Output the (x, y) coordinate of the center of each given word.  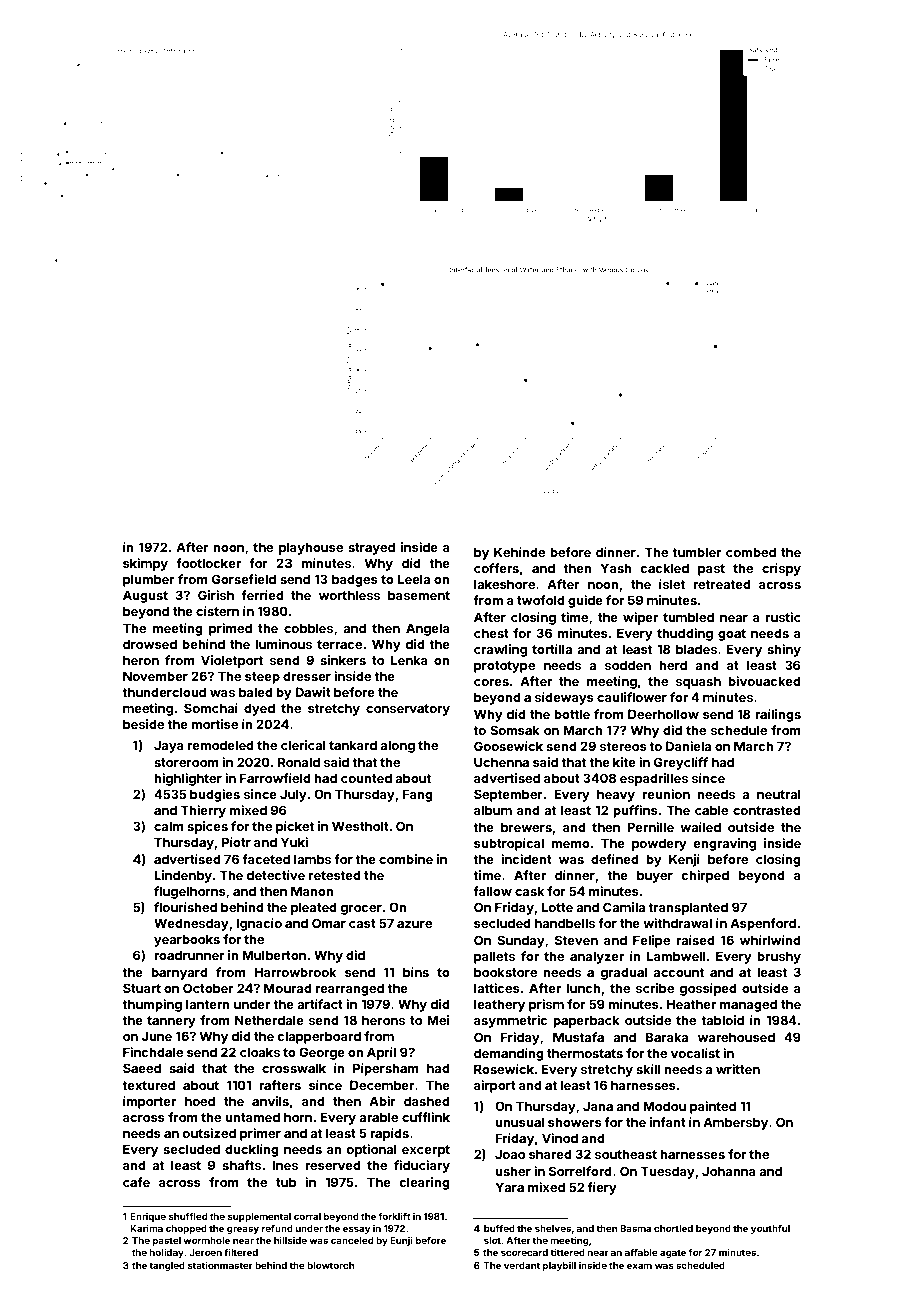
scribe (655, 988)
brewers (526, 827)
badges (355, 580)
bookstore (505, 972)
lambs (312, 859)
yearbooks (187, 940)
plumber (149, 580)
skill (648, 1069)
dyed (259, 709)
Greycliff (681, 763)
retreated (722, 584)
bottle (572, 714)
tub (286, 1182)
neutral (779, 794)
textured (148, 1085)
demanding (509, 1054)
